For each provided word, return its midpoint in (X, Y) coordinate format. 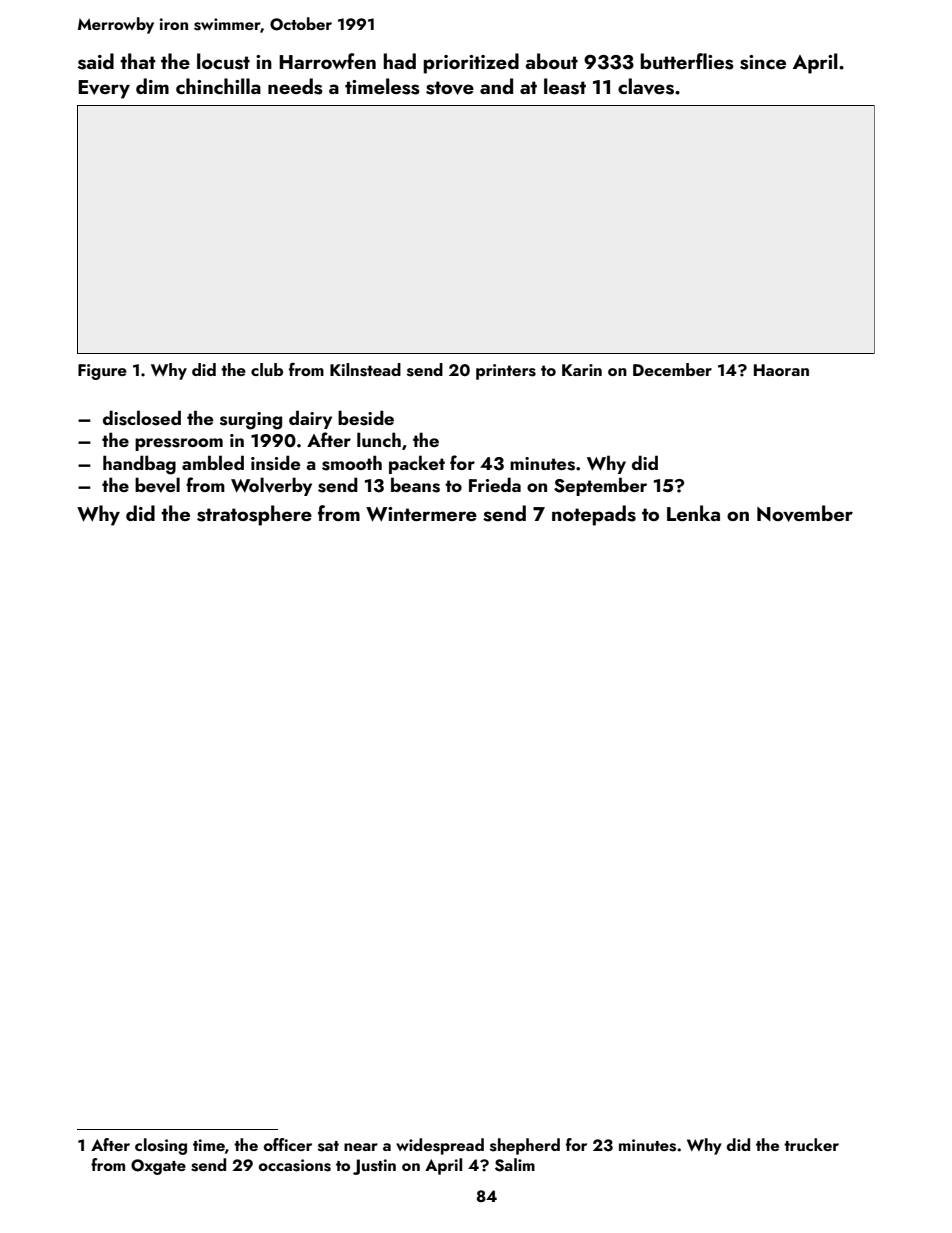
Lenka (693, 513)
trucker (811, 1144)
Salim (515, 1165)
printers (506, 372)
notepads (594, 515)
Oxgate (158, 1167)
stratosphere (254, 515)
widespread (440, 1146)
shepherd (525, 1146)
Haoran (781, 370)
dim (152, 86)
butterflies (687, 61)
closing (161, 1146)
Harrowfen (327, 61)
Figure (102, 372)
